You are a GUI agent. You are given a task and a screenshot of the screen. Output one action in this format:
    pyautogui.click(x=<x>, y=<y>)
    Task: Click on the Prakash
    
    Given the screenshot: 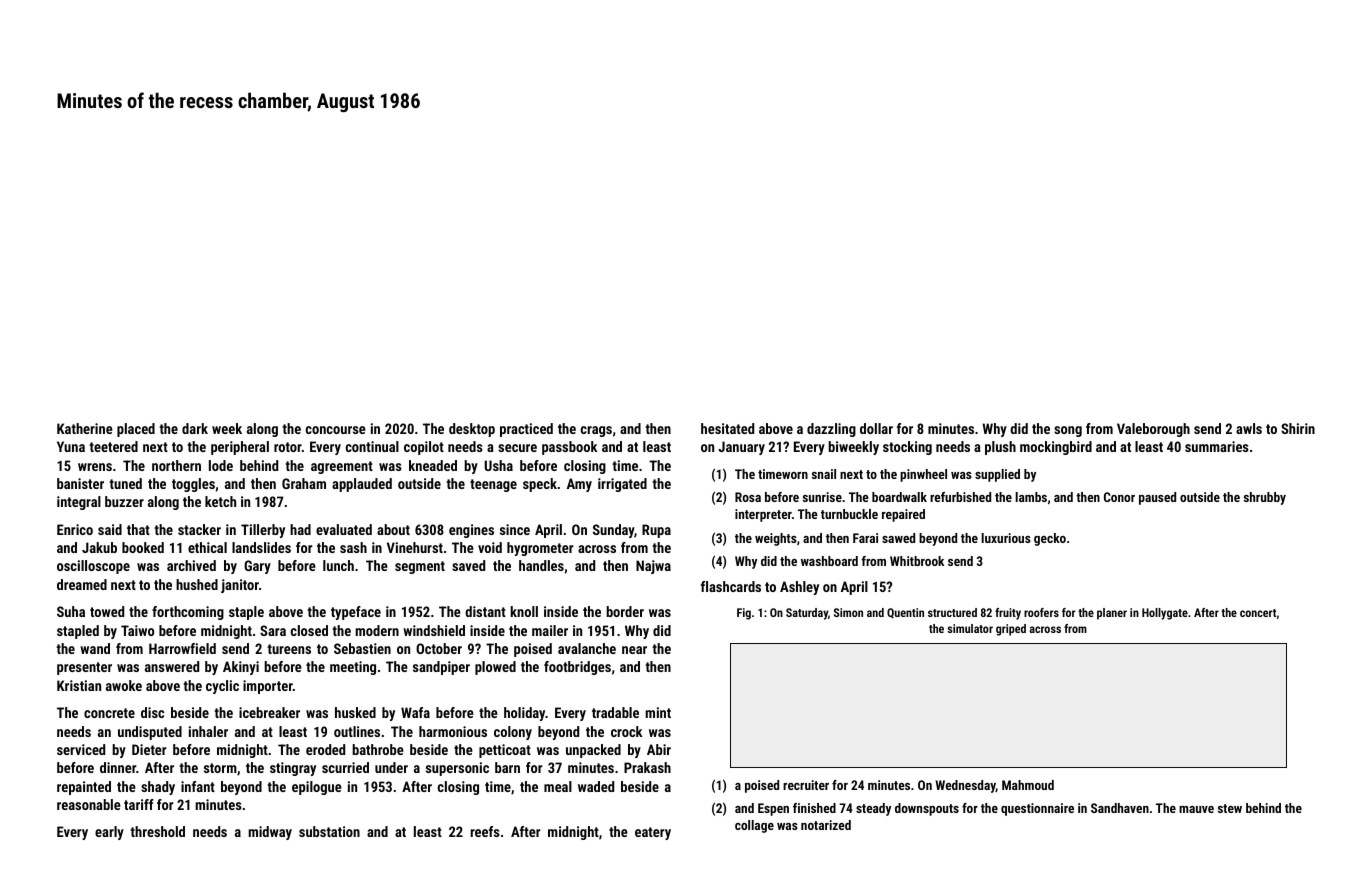 What is the action you would take?
    pyautogui.click(x=647, y=767)
